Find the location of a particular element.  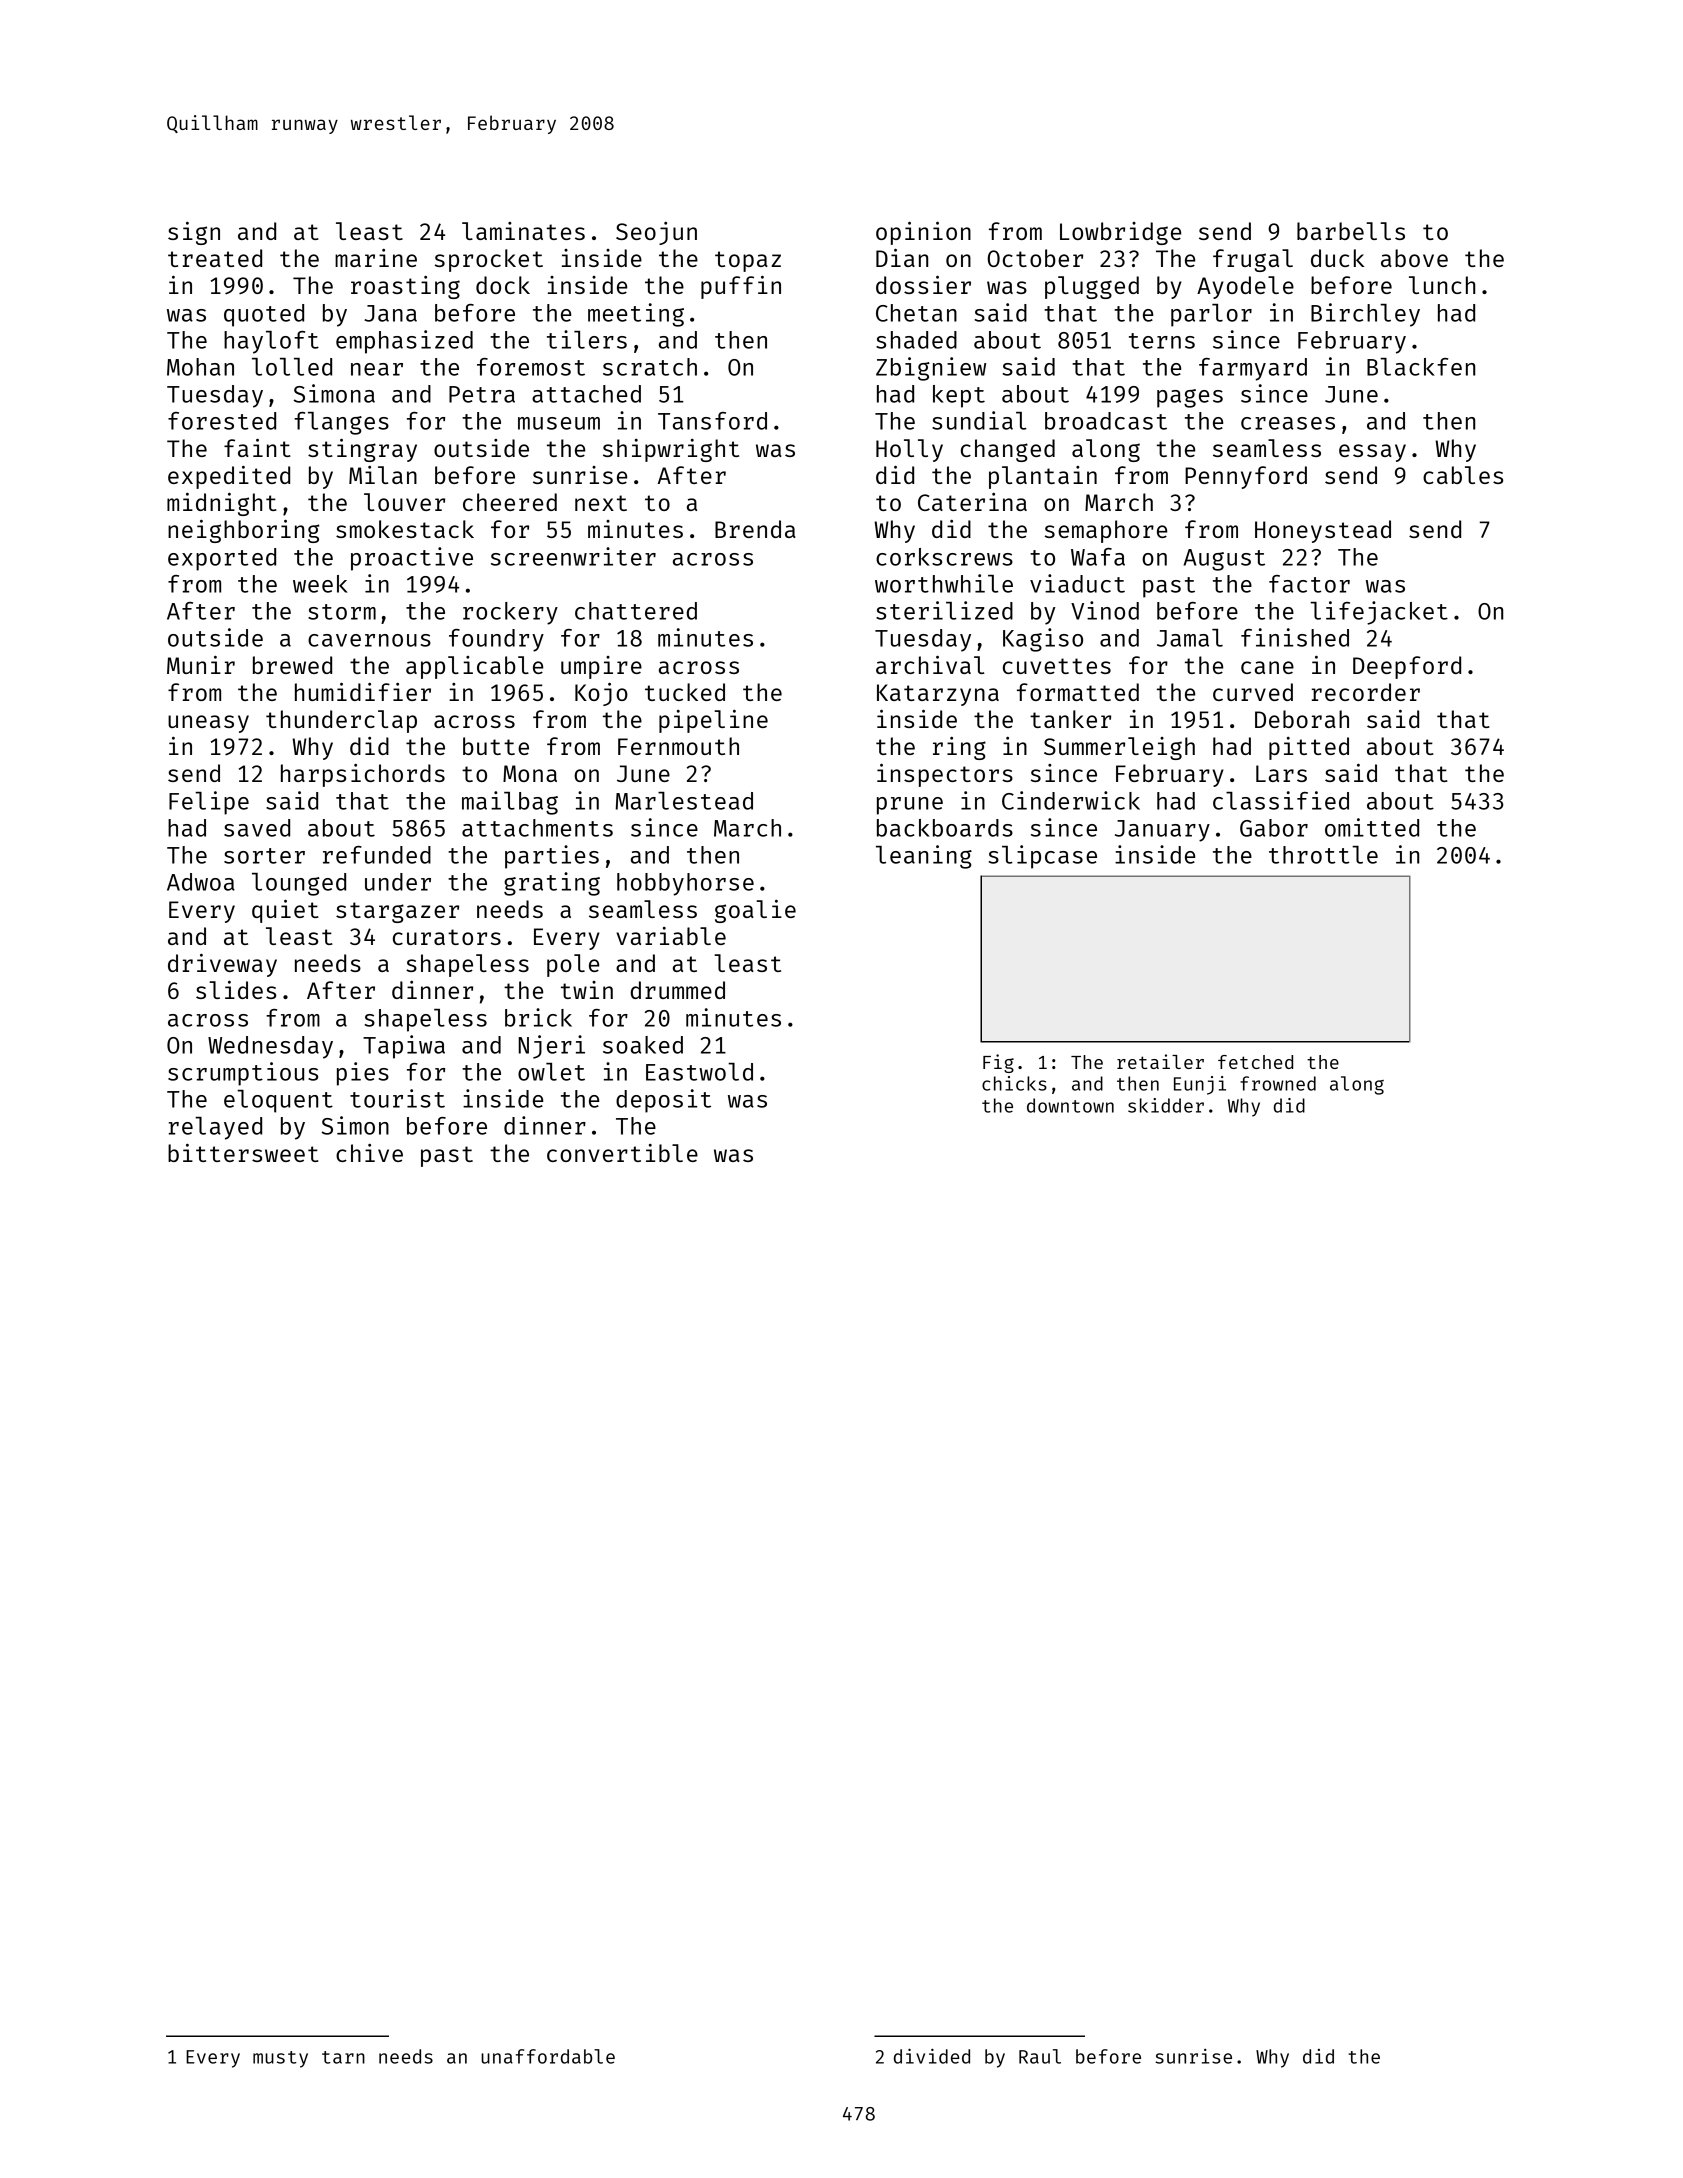

fetched is located at coordinates (1255, 1062).
